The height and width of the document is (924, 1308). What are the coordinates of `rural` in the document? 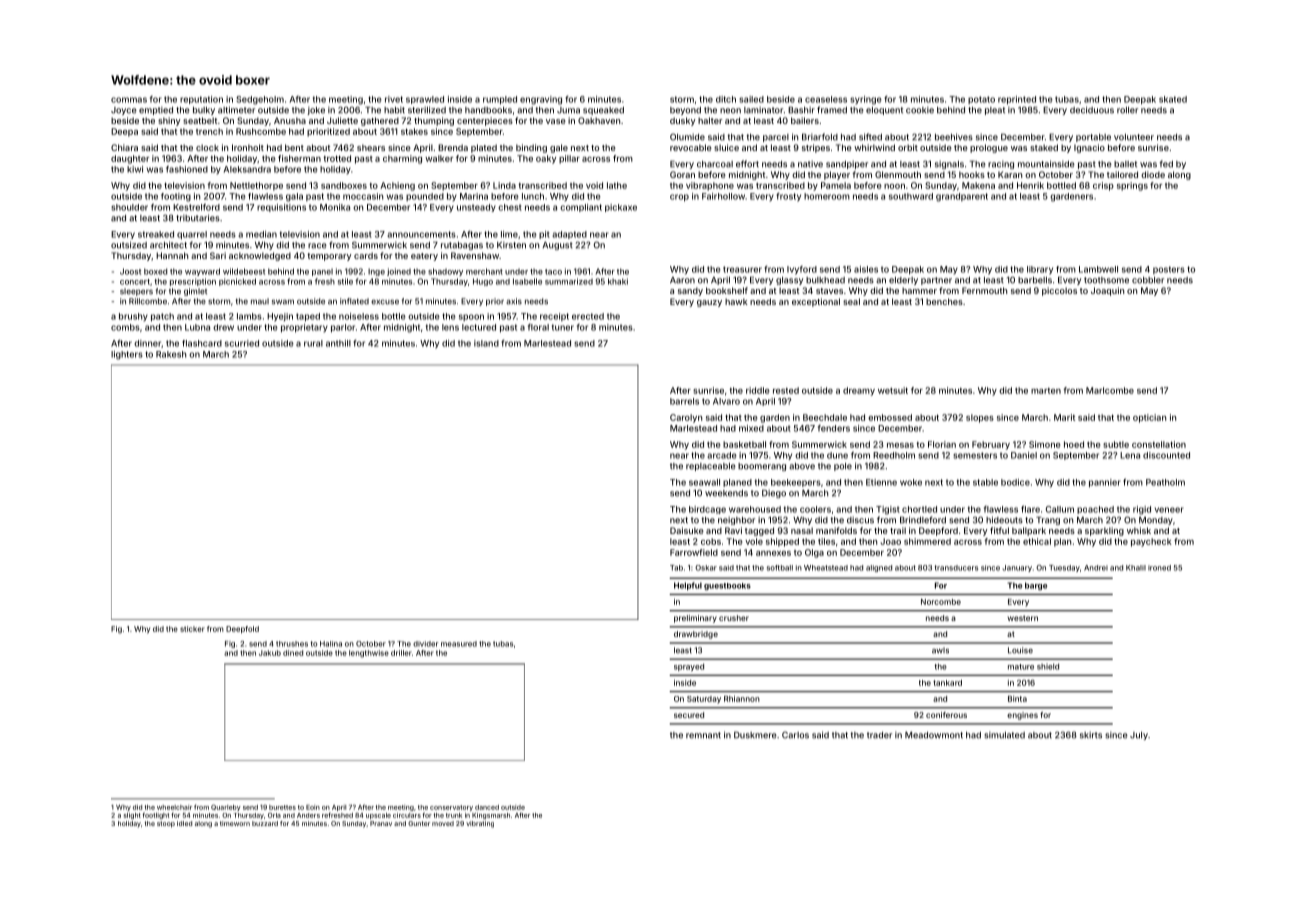 It's located at (313, 343).
